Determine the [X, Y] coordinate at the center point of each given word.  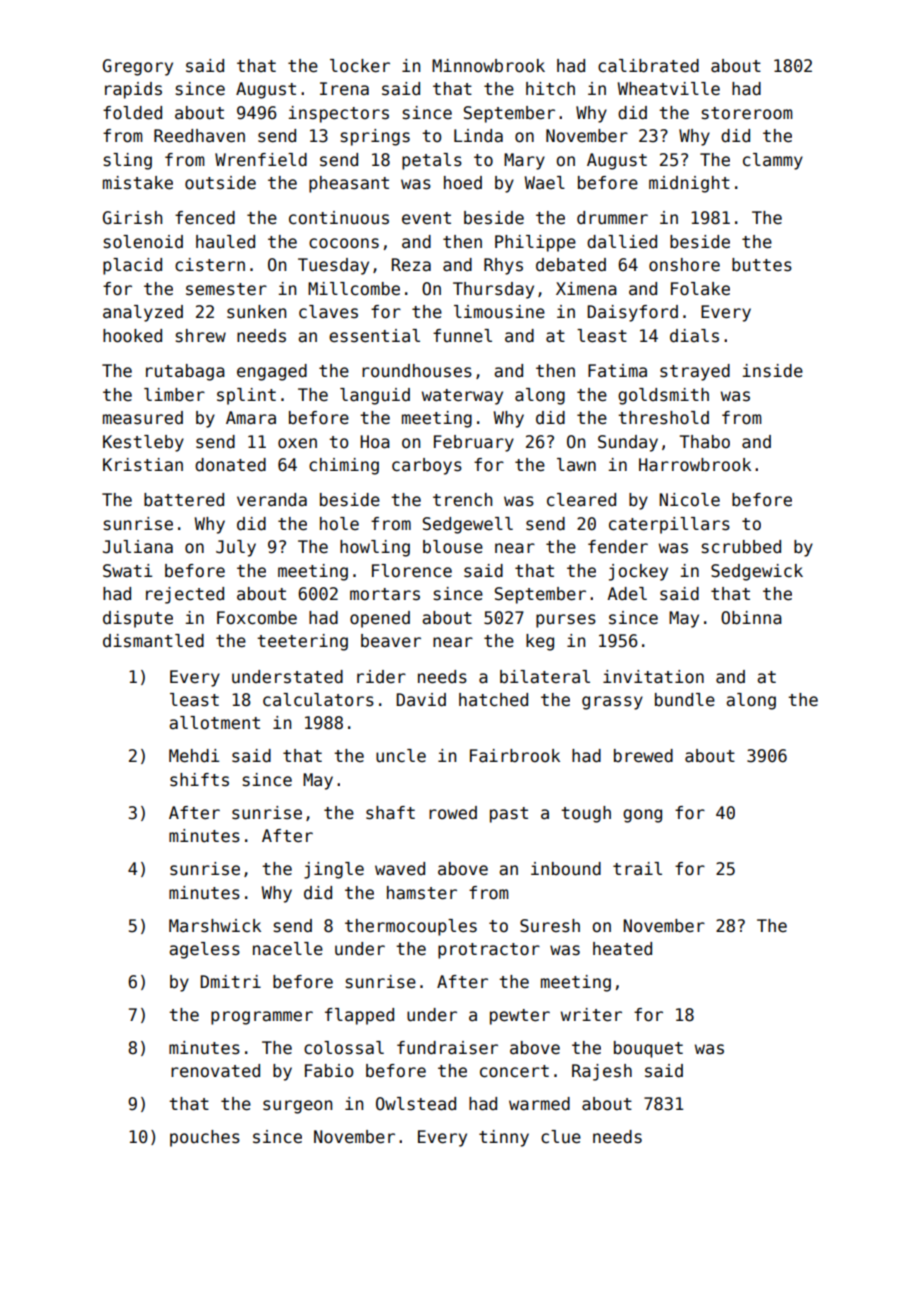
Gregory [138, 67]
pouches [205, 1138]
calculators [318, 700]
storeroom [747, 113]
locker [360, 66]
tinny [504, 1138]
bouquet [648, 1049]
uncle [401, 756]
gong [642, 816]
